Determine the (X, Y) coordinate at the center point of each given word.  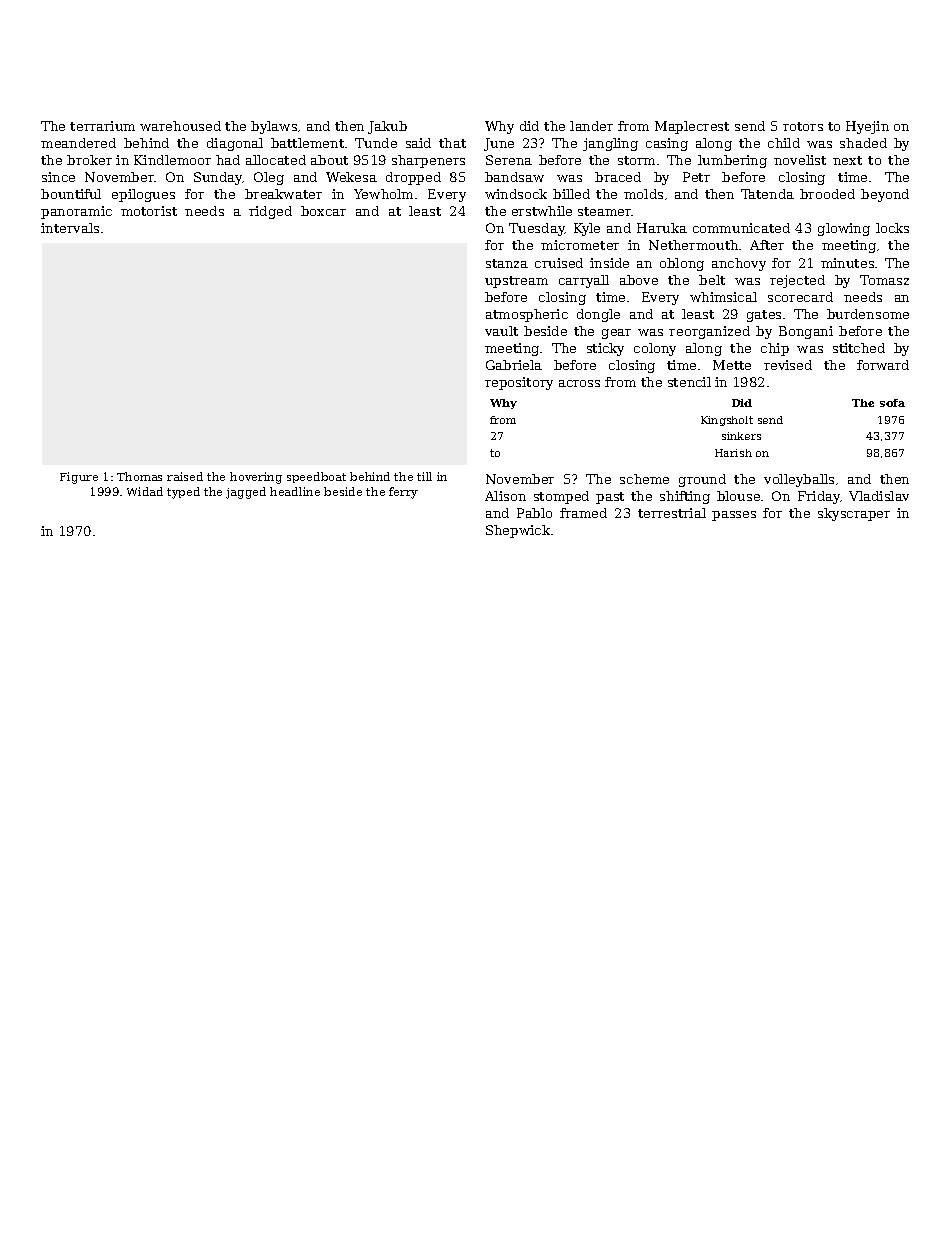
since (58, 177)
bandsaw (514, 177)
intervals (70, 228)
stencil (689, 382)
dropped (413, 178)
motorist (149, 211)
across (579, 383)
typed (183, 493)
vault (501, 331)
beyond (885, 195)
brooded (827, 194)
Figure (79, 478)
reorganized (709, 332)
